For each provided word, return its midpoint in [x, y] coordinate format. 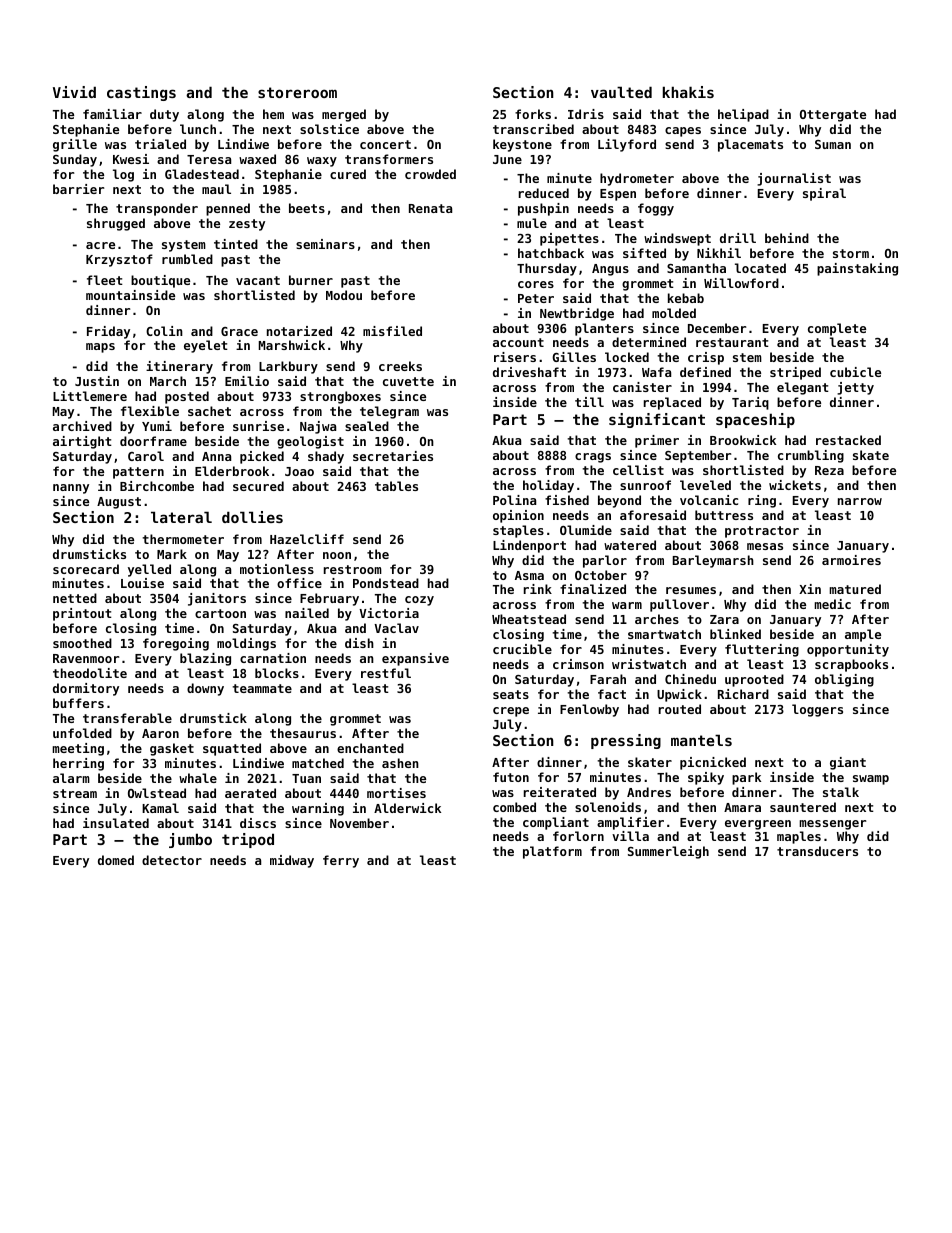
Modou [344, 295]
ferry [341, 861]
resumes [691, 590]
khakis [688, 92]
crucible [522, 649]
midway [292, 861]
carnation [273, 658]
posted [187, 397]
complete [837, 329]
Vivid [74, 92]
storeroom [297, 92]
